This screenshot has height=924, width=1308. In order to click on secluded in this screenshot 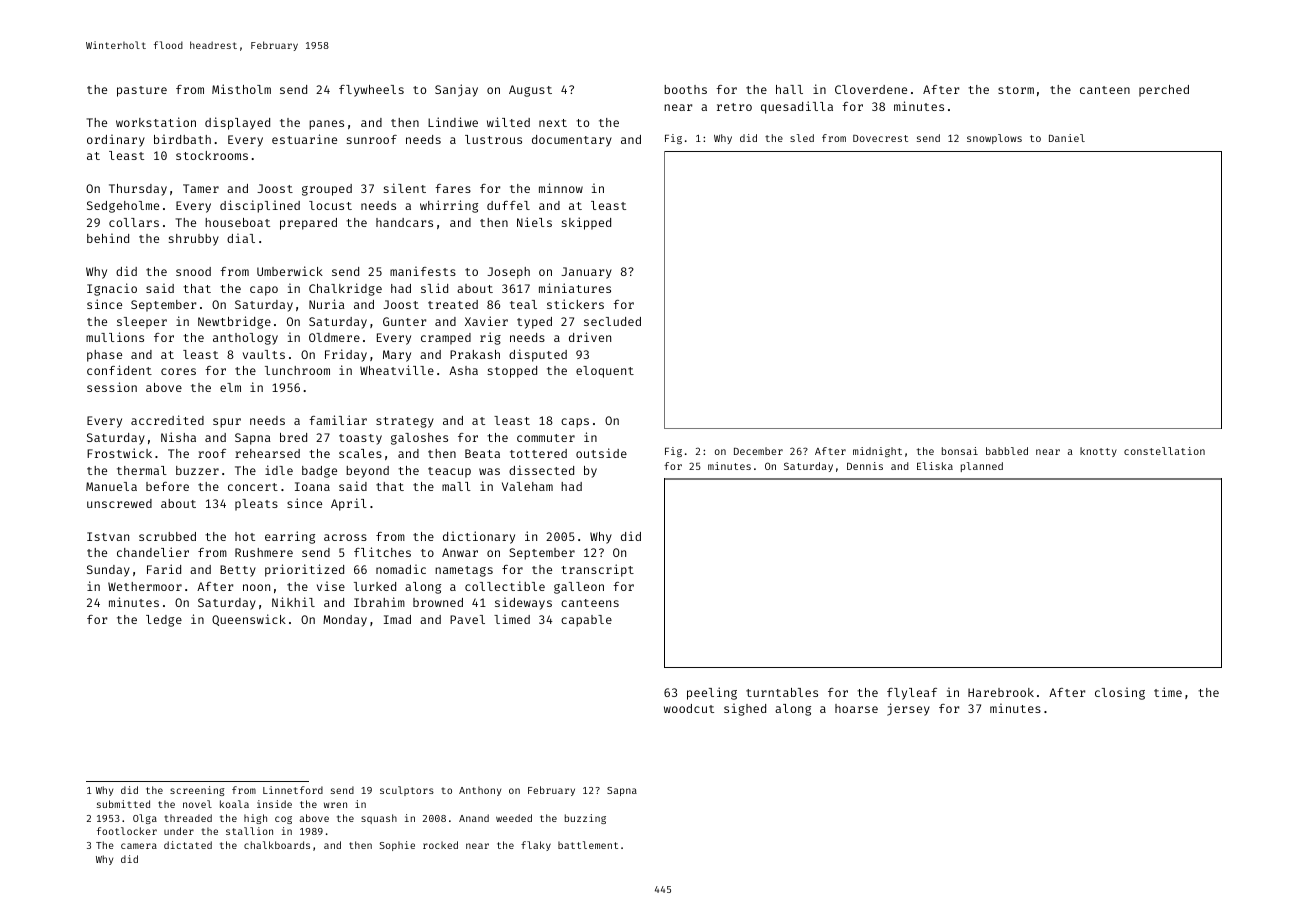, I will do `click(612, 321)`.
